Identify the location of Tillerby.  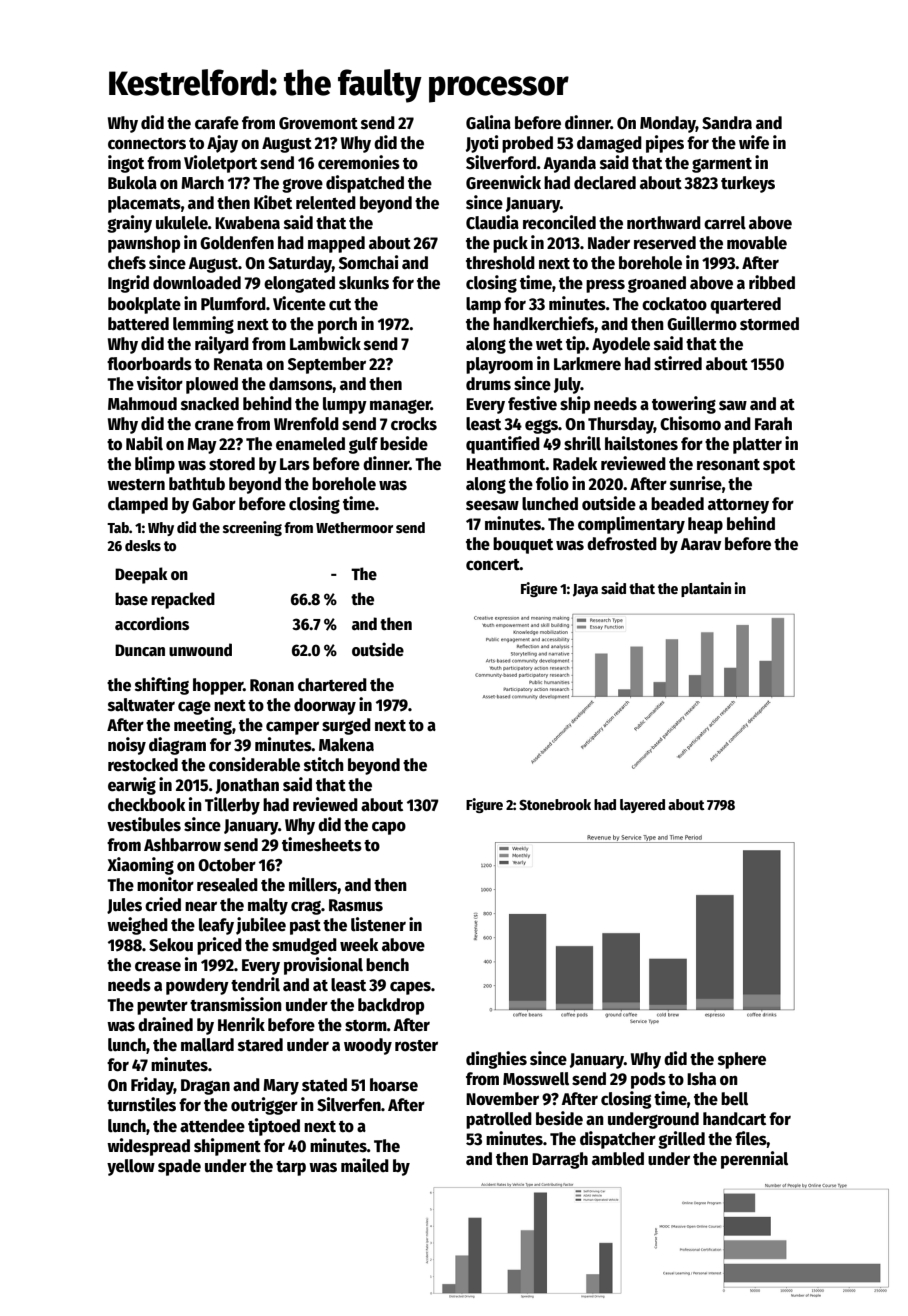
(232, 806).
